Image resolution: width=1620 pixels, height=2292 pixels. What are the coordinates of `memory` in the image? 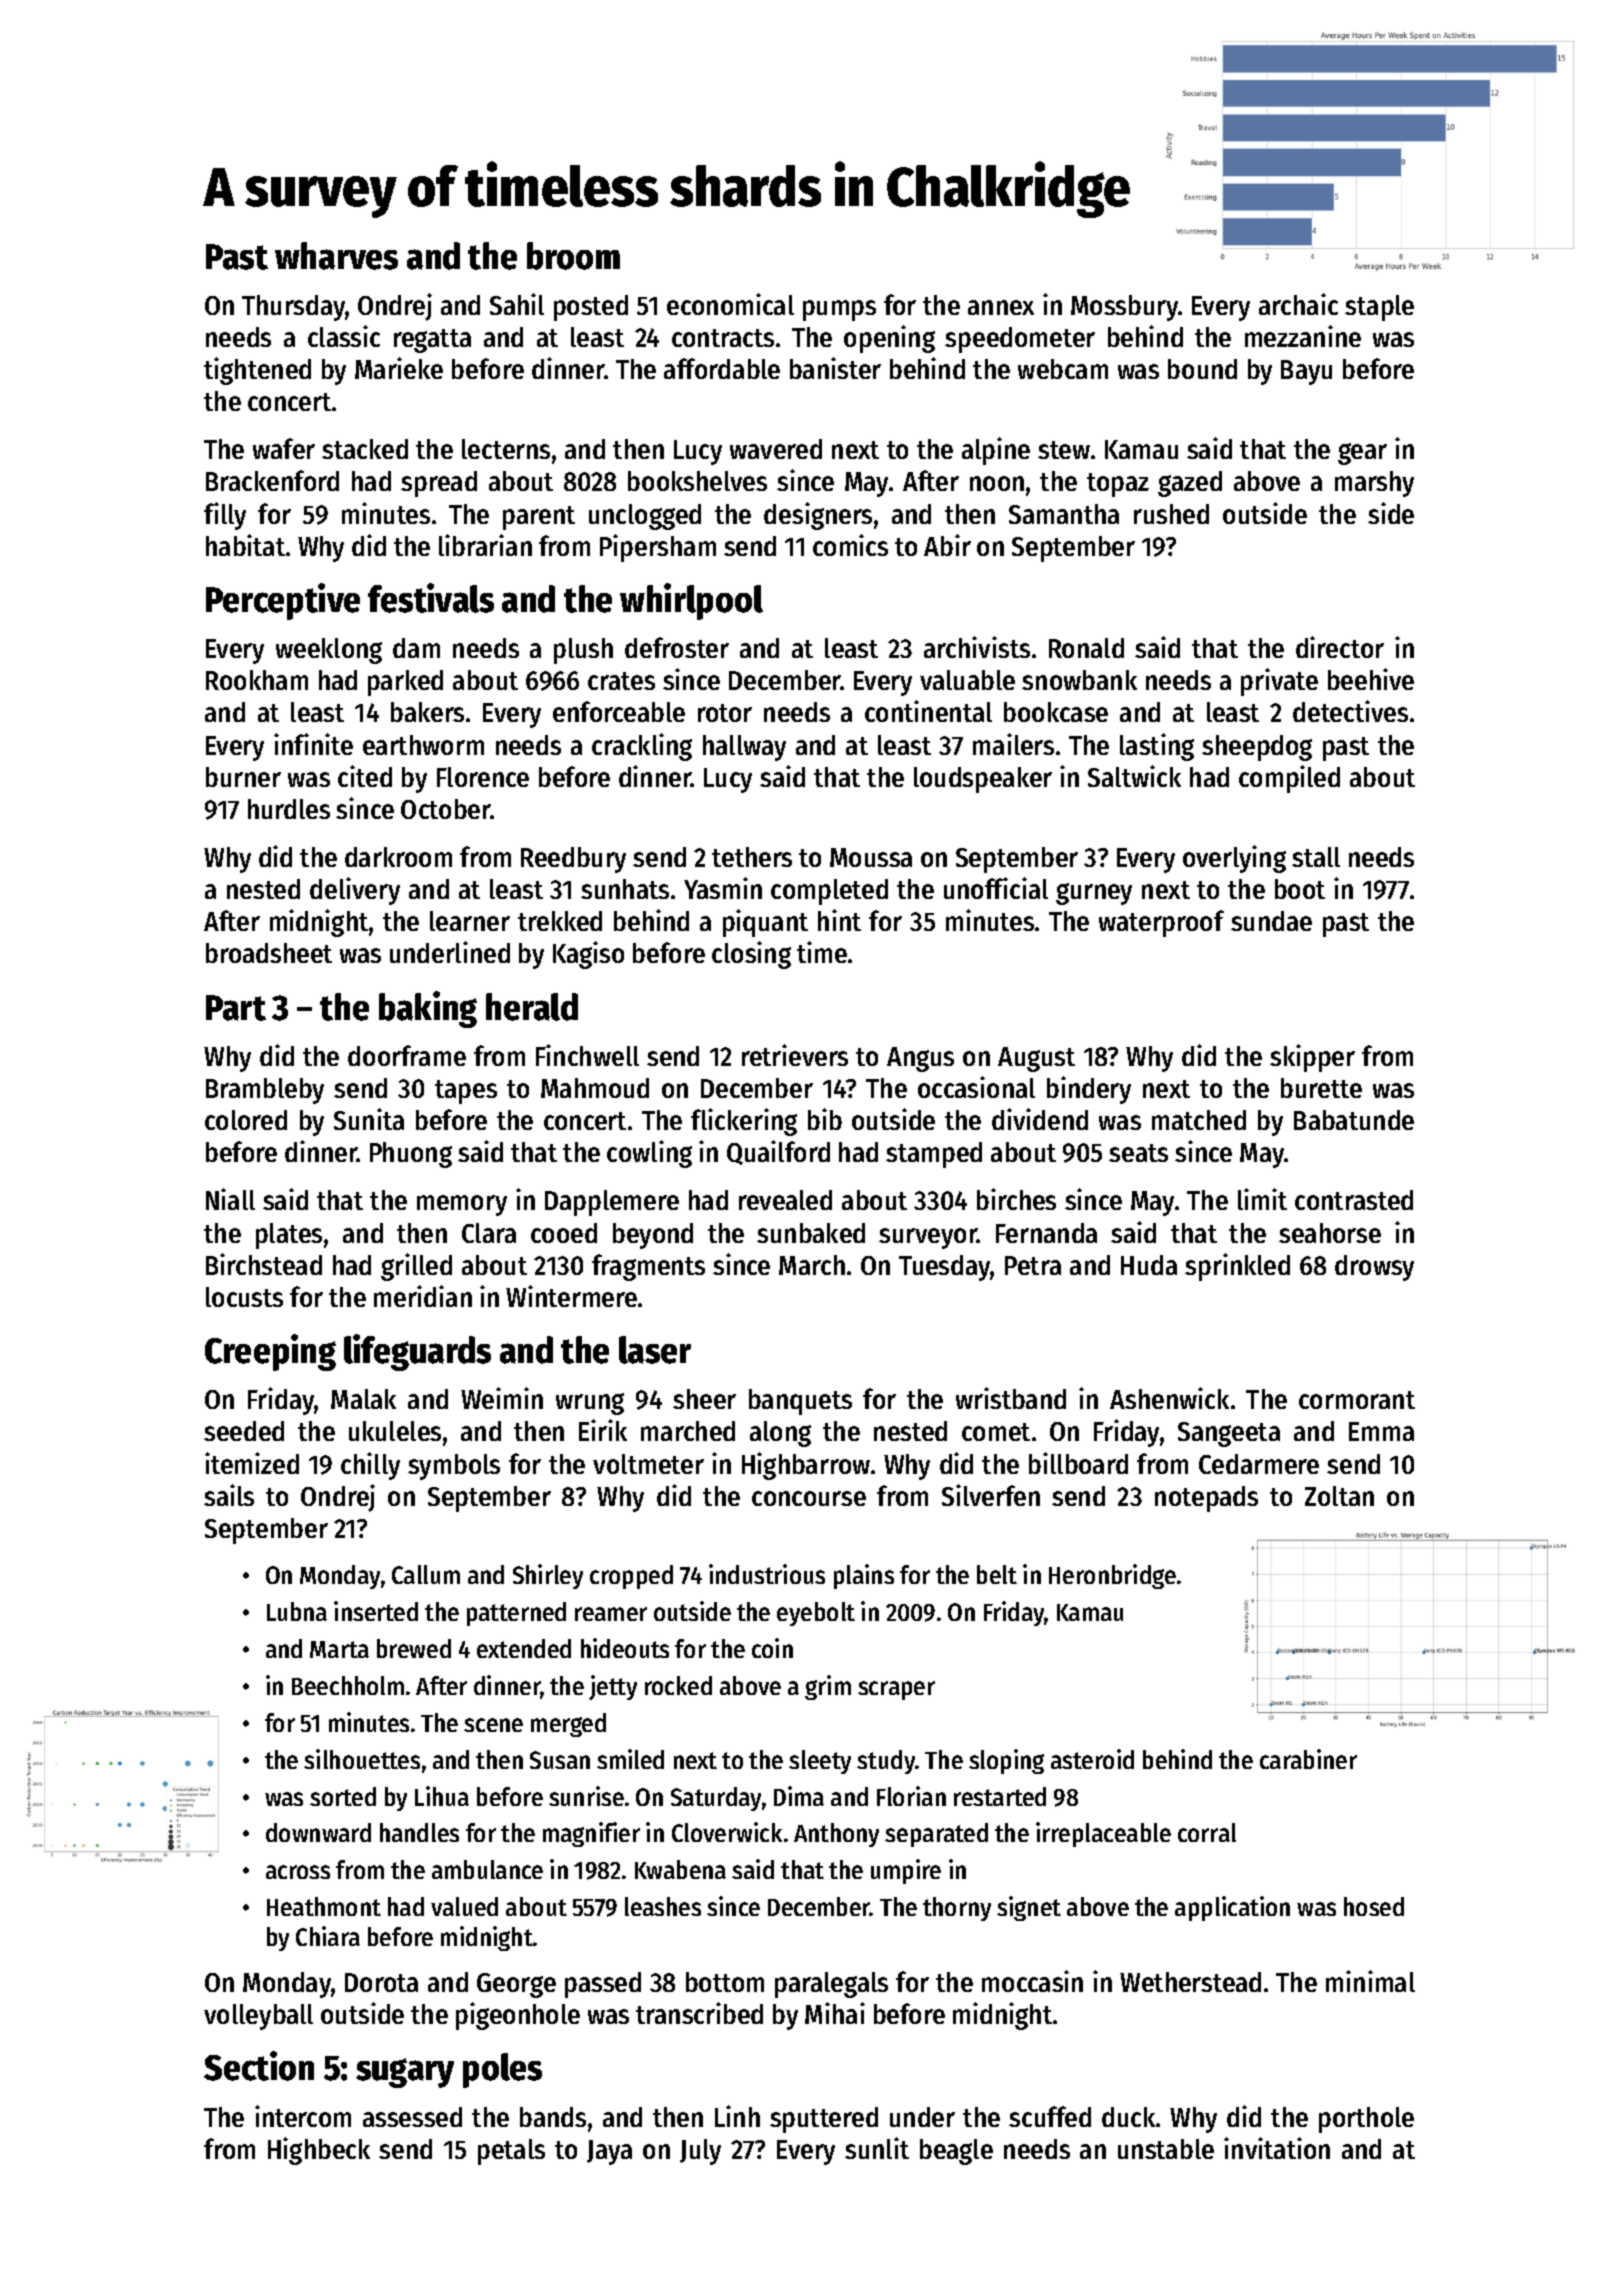 It's located at (462, 1205).
